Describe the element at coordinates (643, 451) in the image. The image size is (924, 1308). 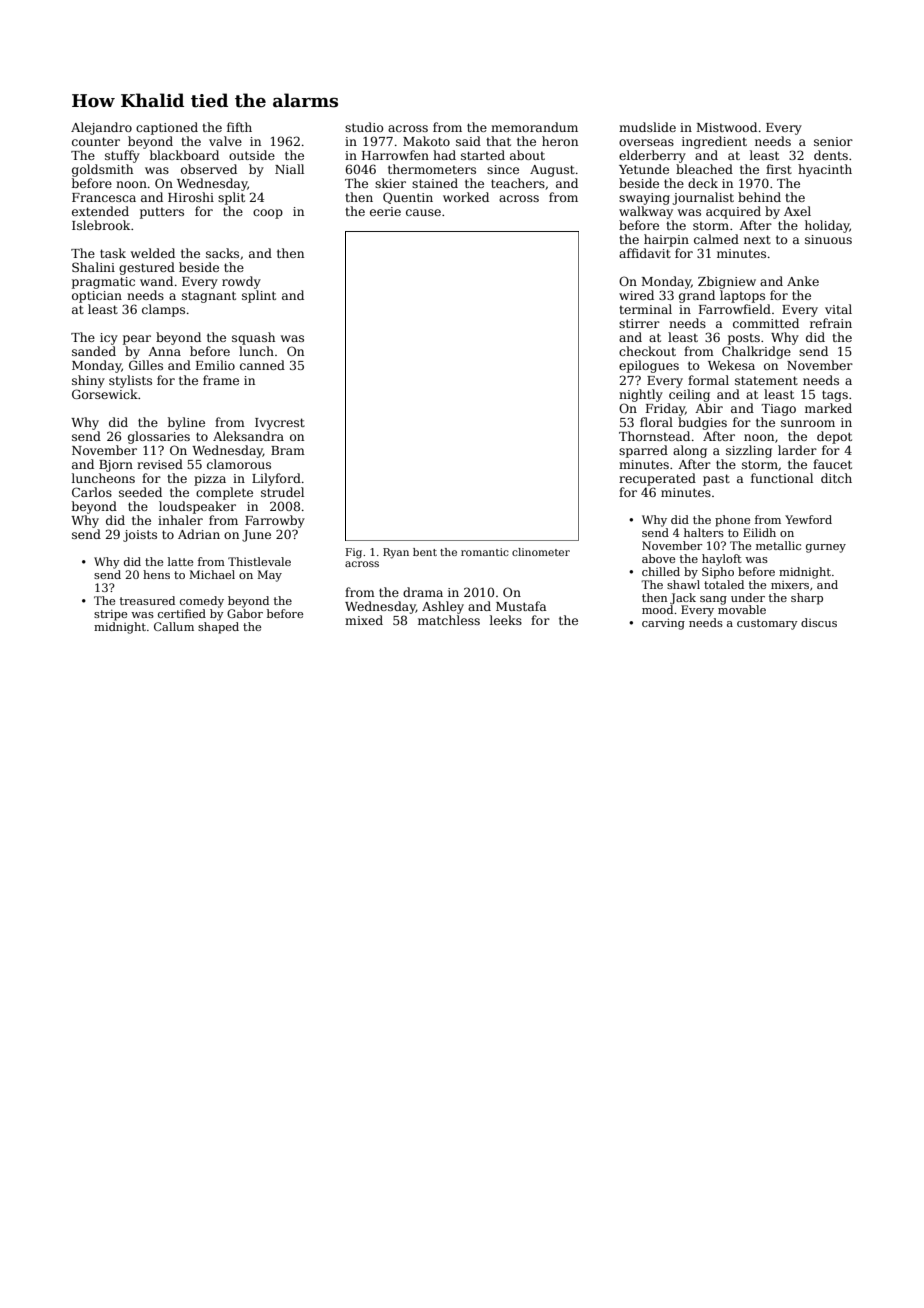
I see `sparred` at that location.
